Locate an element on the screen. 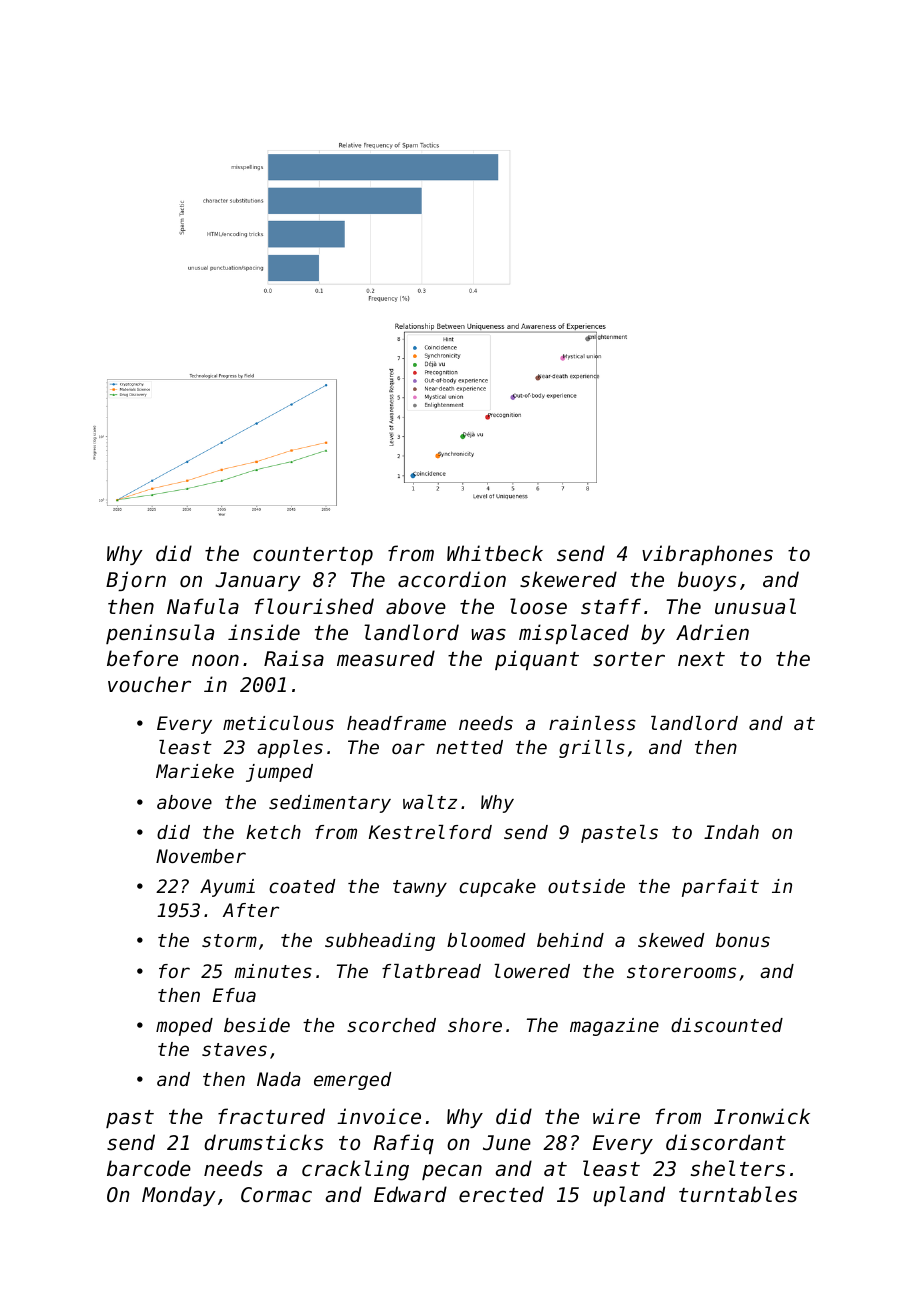  Adrien is located at coordinates (712, 632).
